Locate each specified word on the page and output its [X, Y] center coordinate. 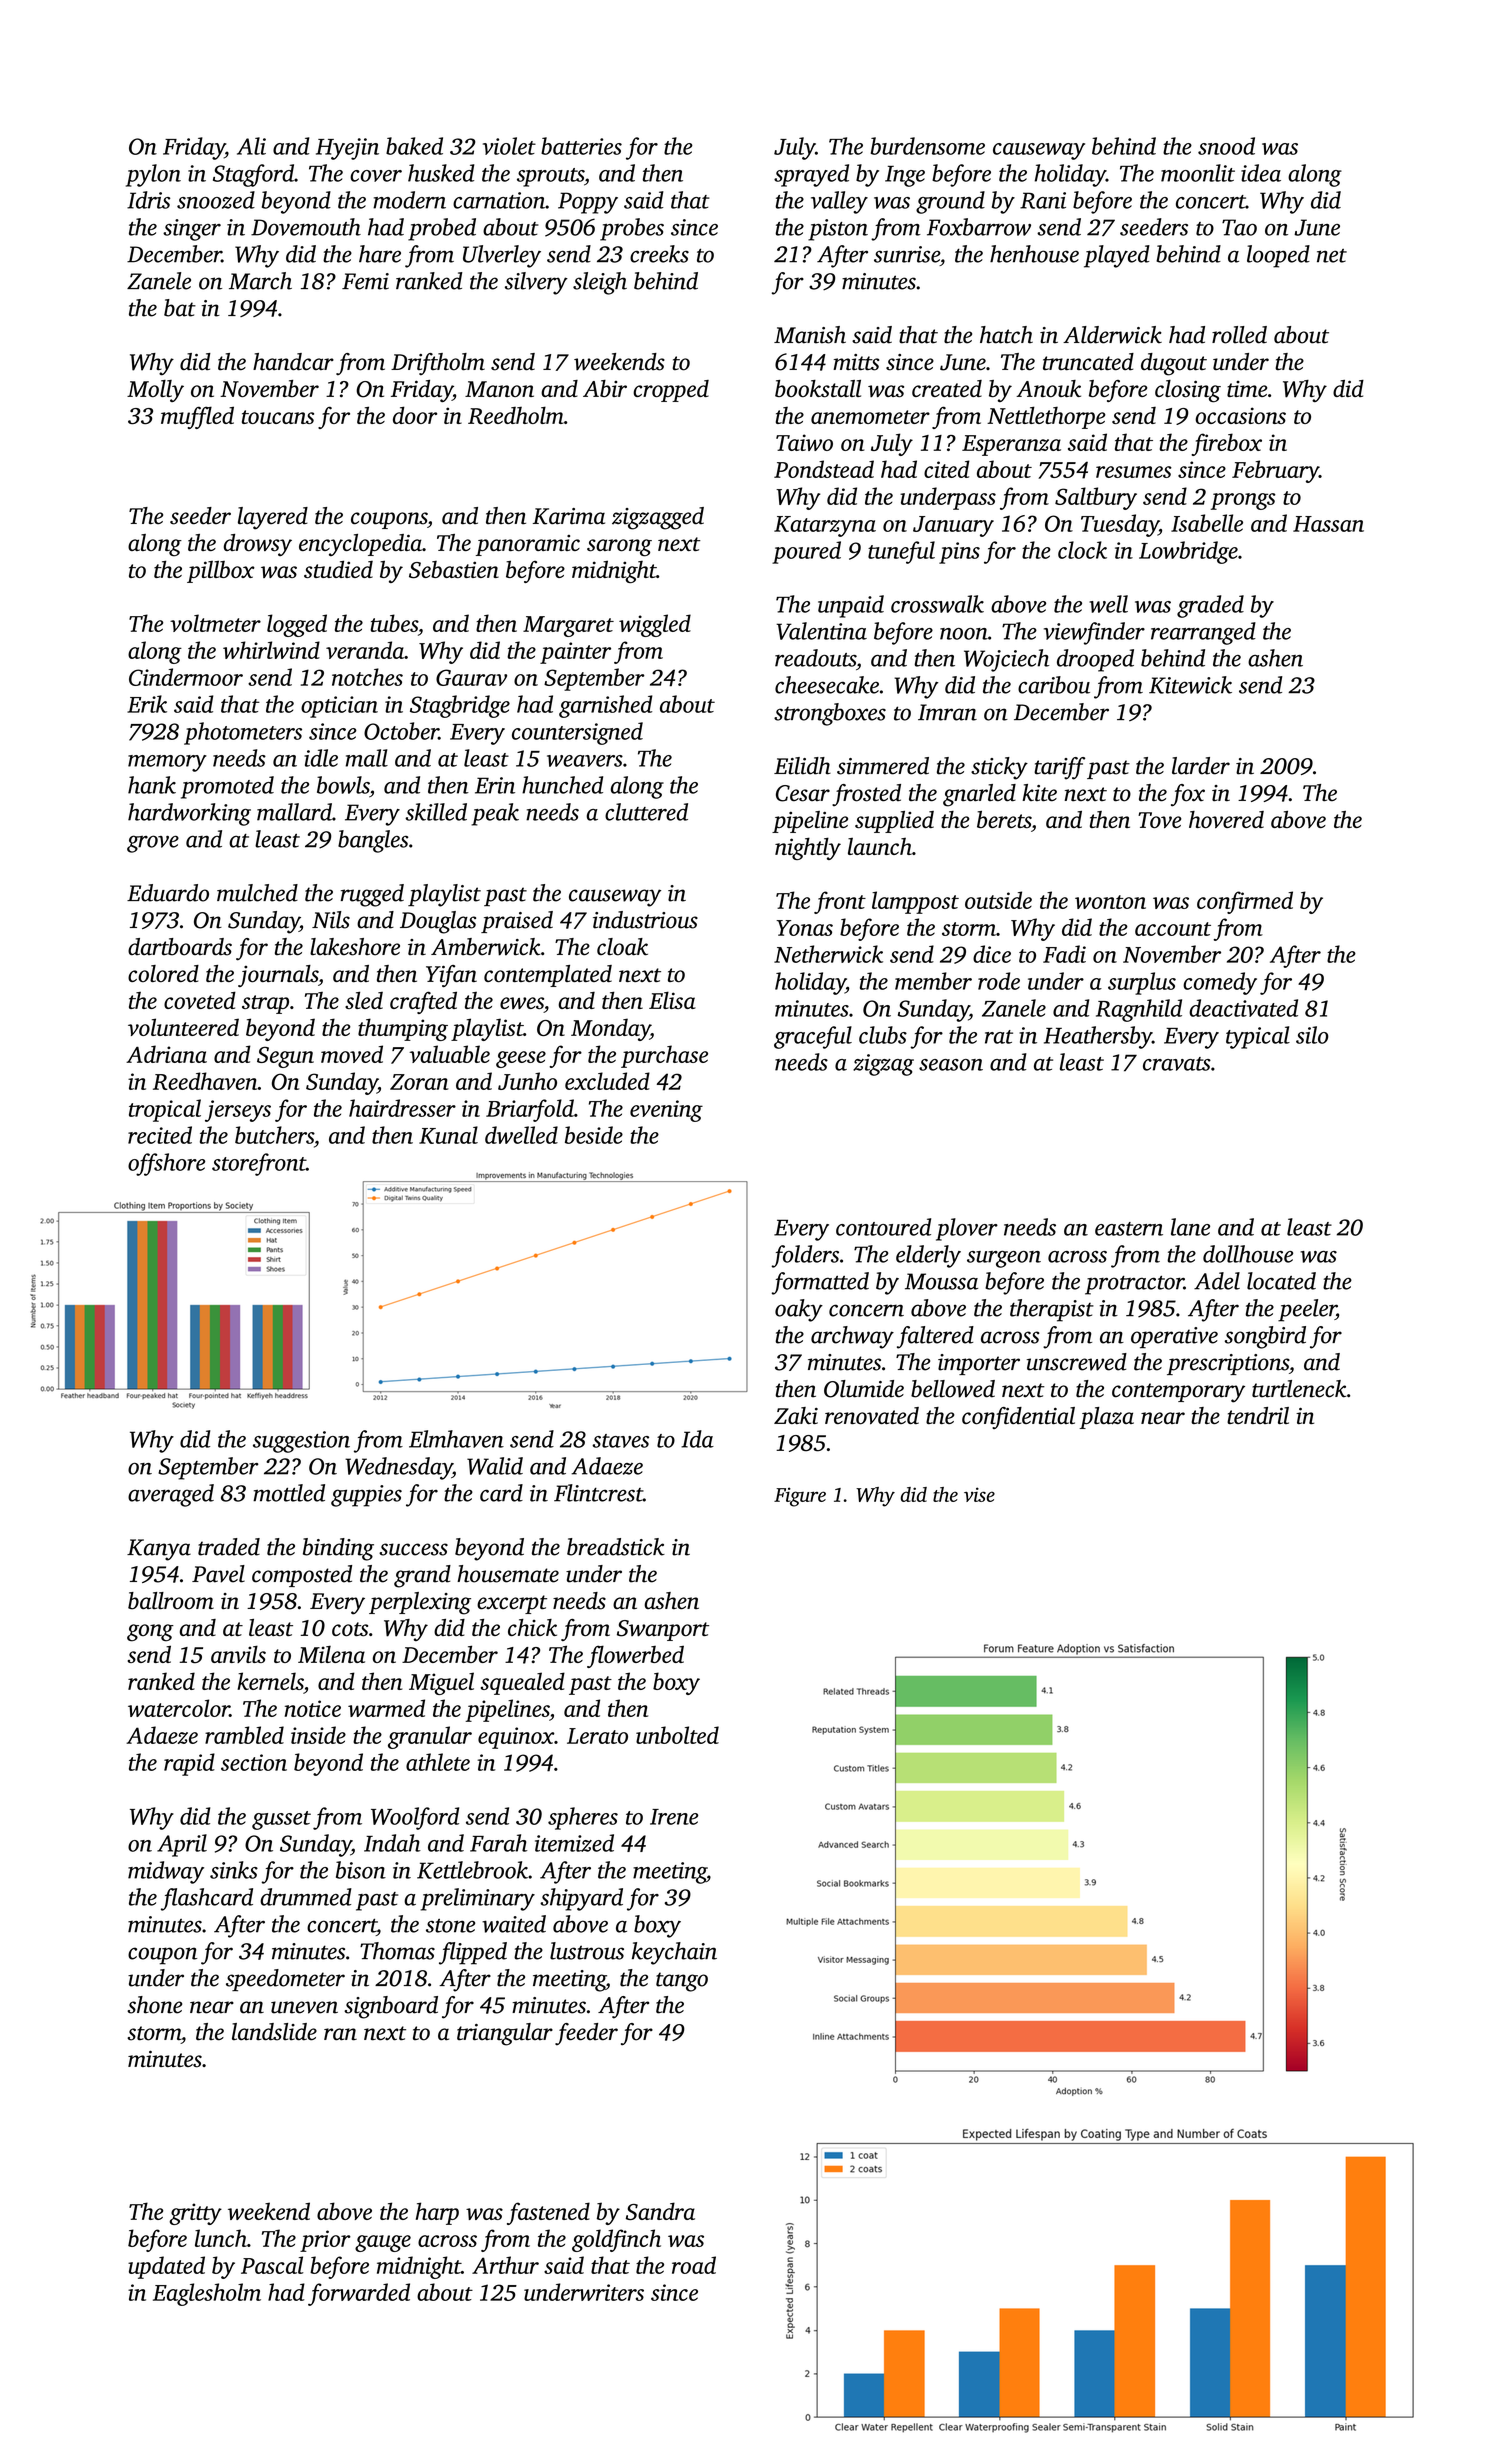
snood [1226, 146]
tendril [1258, 1415]
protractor [1134, 1285]
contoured [883, 1227]
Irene [674, 1817]
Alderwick [1112, 335]
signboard [391, 2007]
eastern [1129, 1229]
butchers [274, 1135]
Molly [155, 391]
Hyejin [347, 149]
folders [805, 1256]
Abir [605, 388]
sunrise [907, 254]
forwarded [359, 2294]
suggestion [301, 1442]
